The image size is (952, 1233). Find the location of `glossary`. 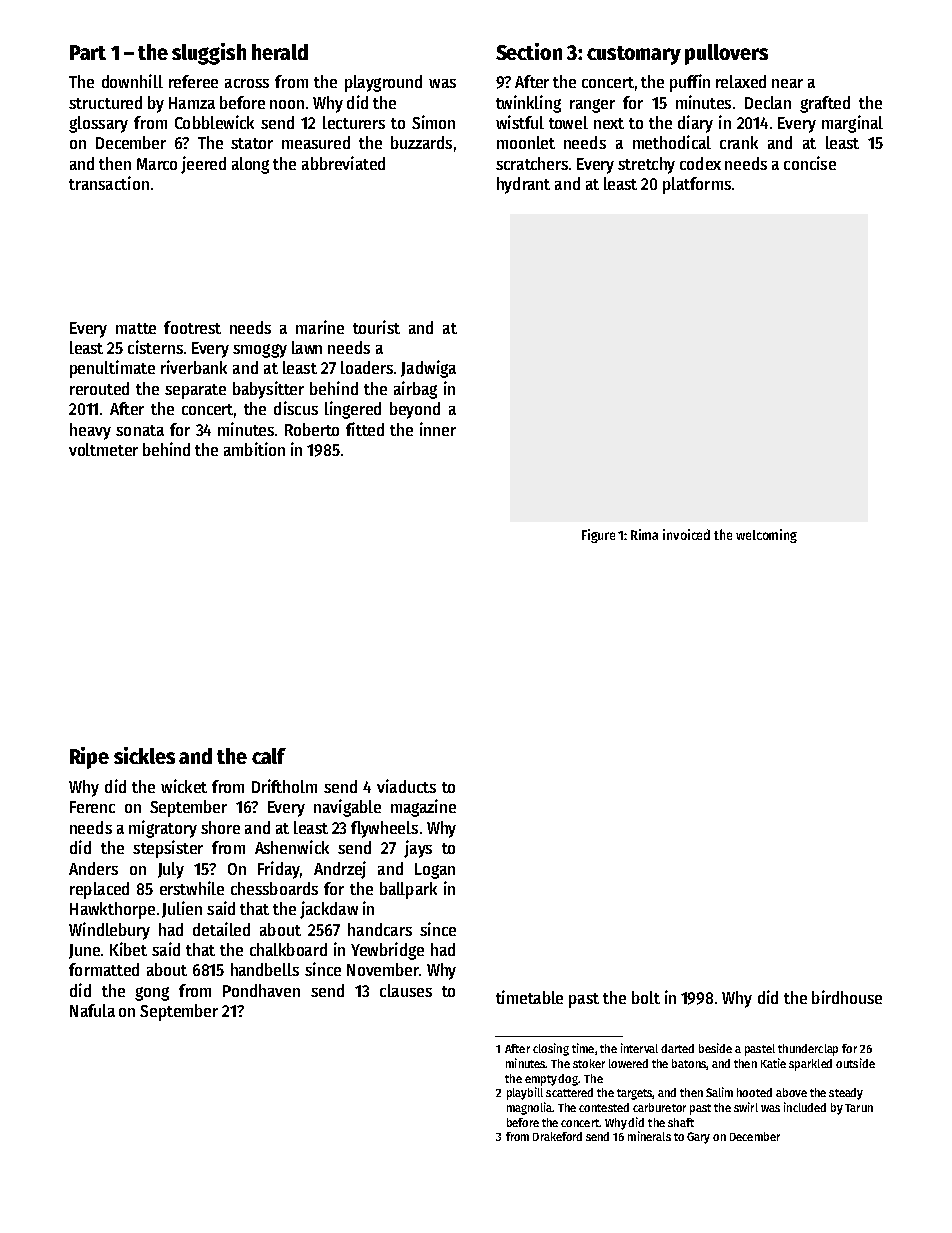

glossary is located at coordinates (98, 124).
